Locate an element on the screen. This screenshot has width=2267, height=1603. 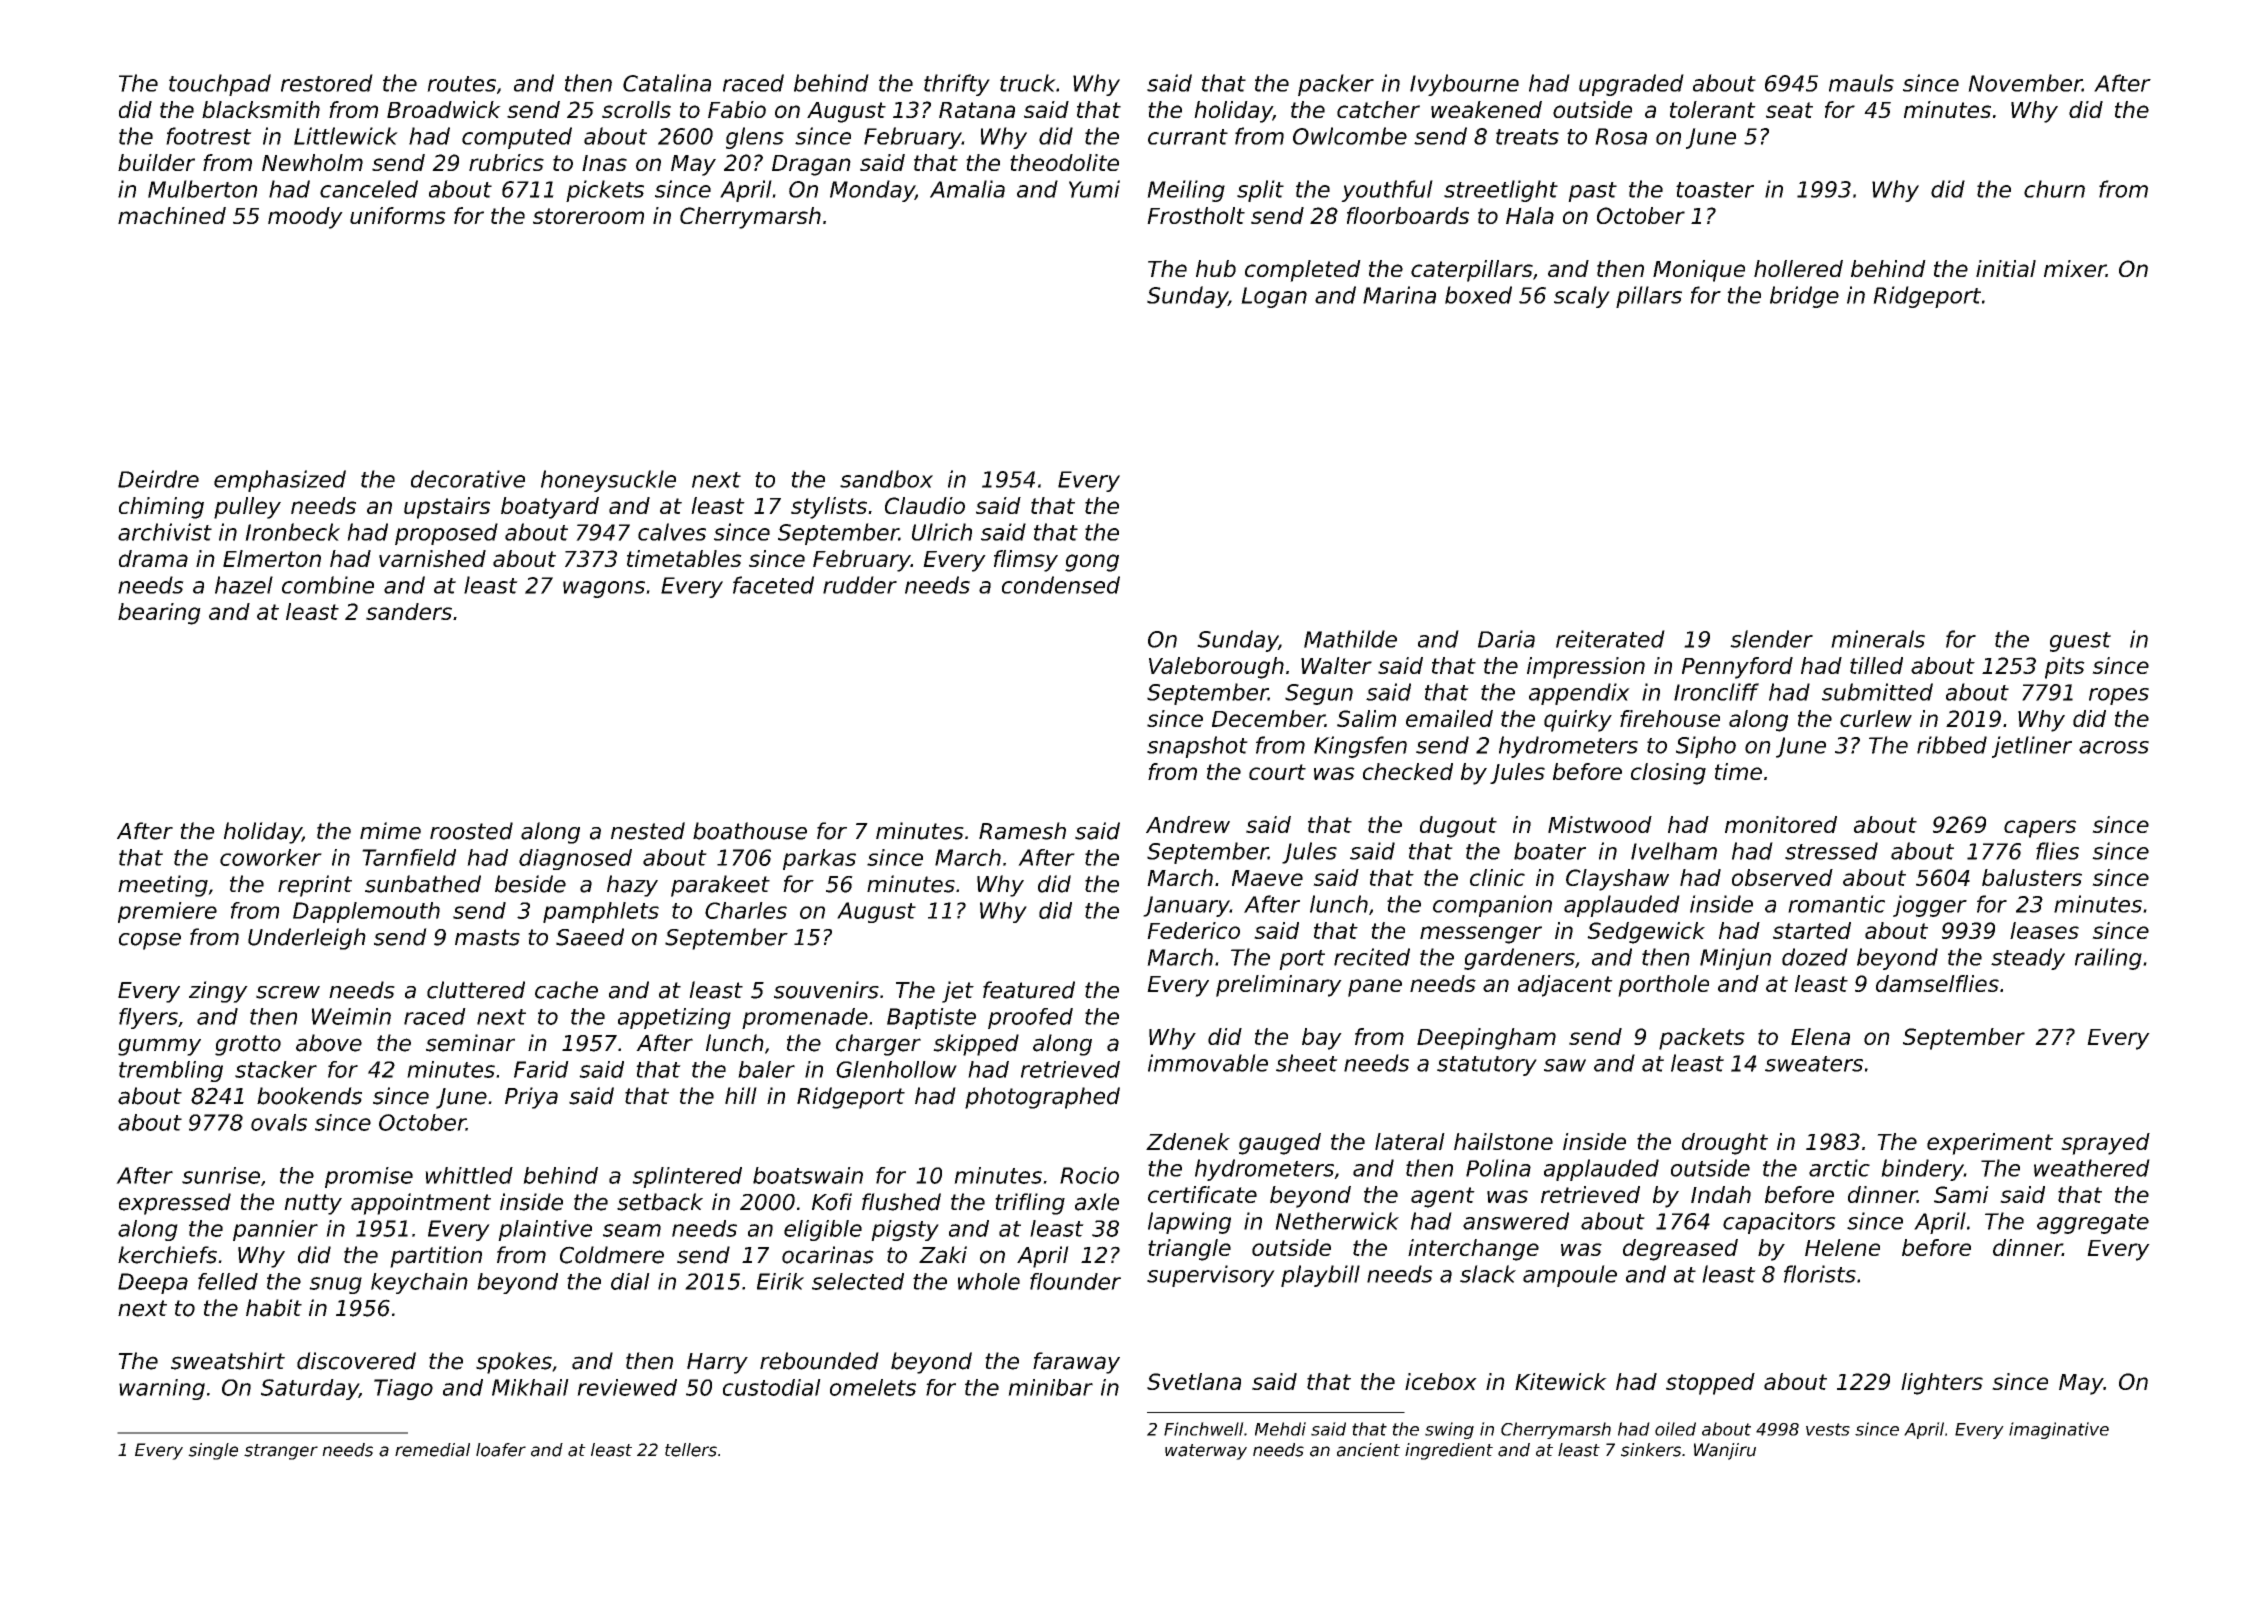
ovals is located at coordinates (279, 1122).
